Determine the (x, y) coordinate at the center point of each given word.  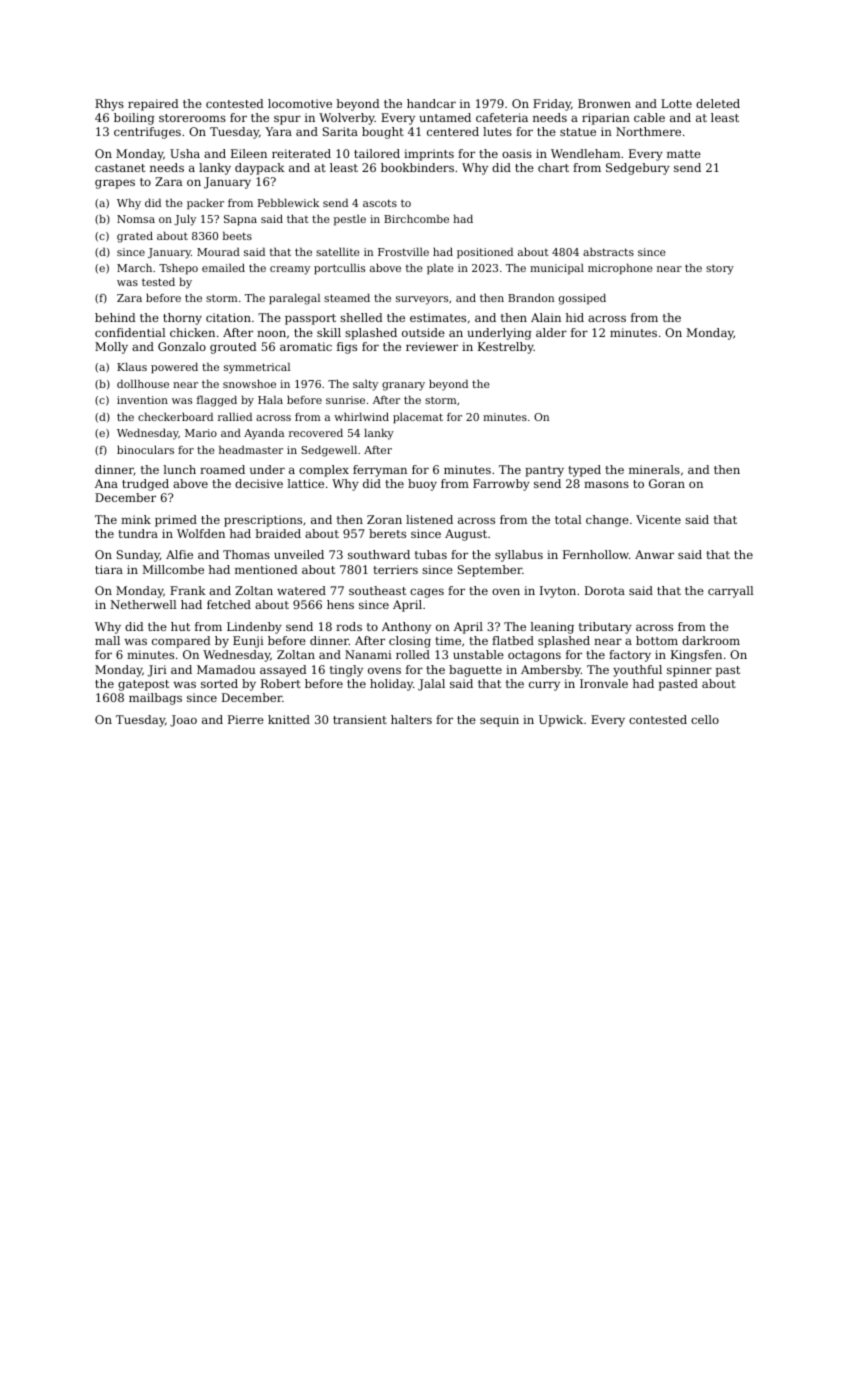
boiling (134, 119)
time (448, 640)
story (720, 269)
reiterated (301, 153)
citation (228, 317)
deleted (718, 103)
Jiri (157, 671)
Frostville (403, 251)
